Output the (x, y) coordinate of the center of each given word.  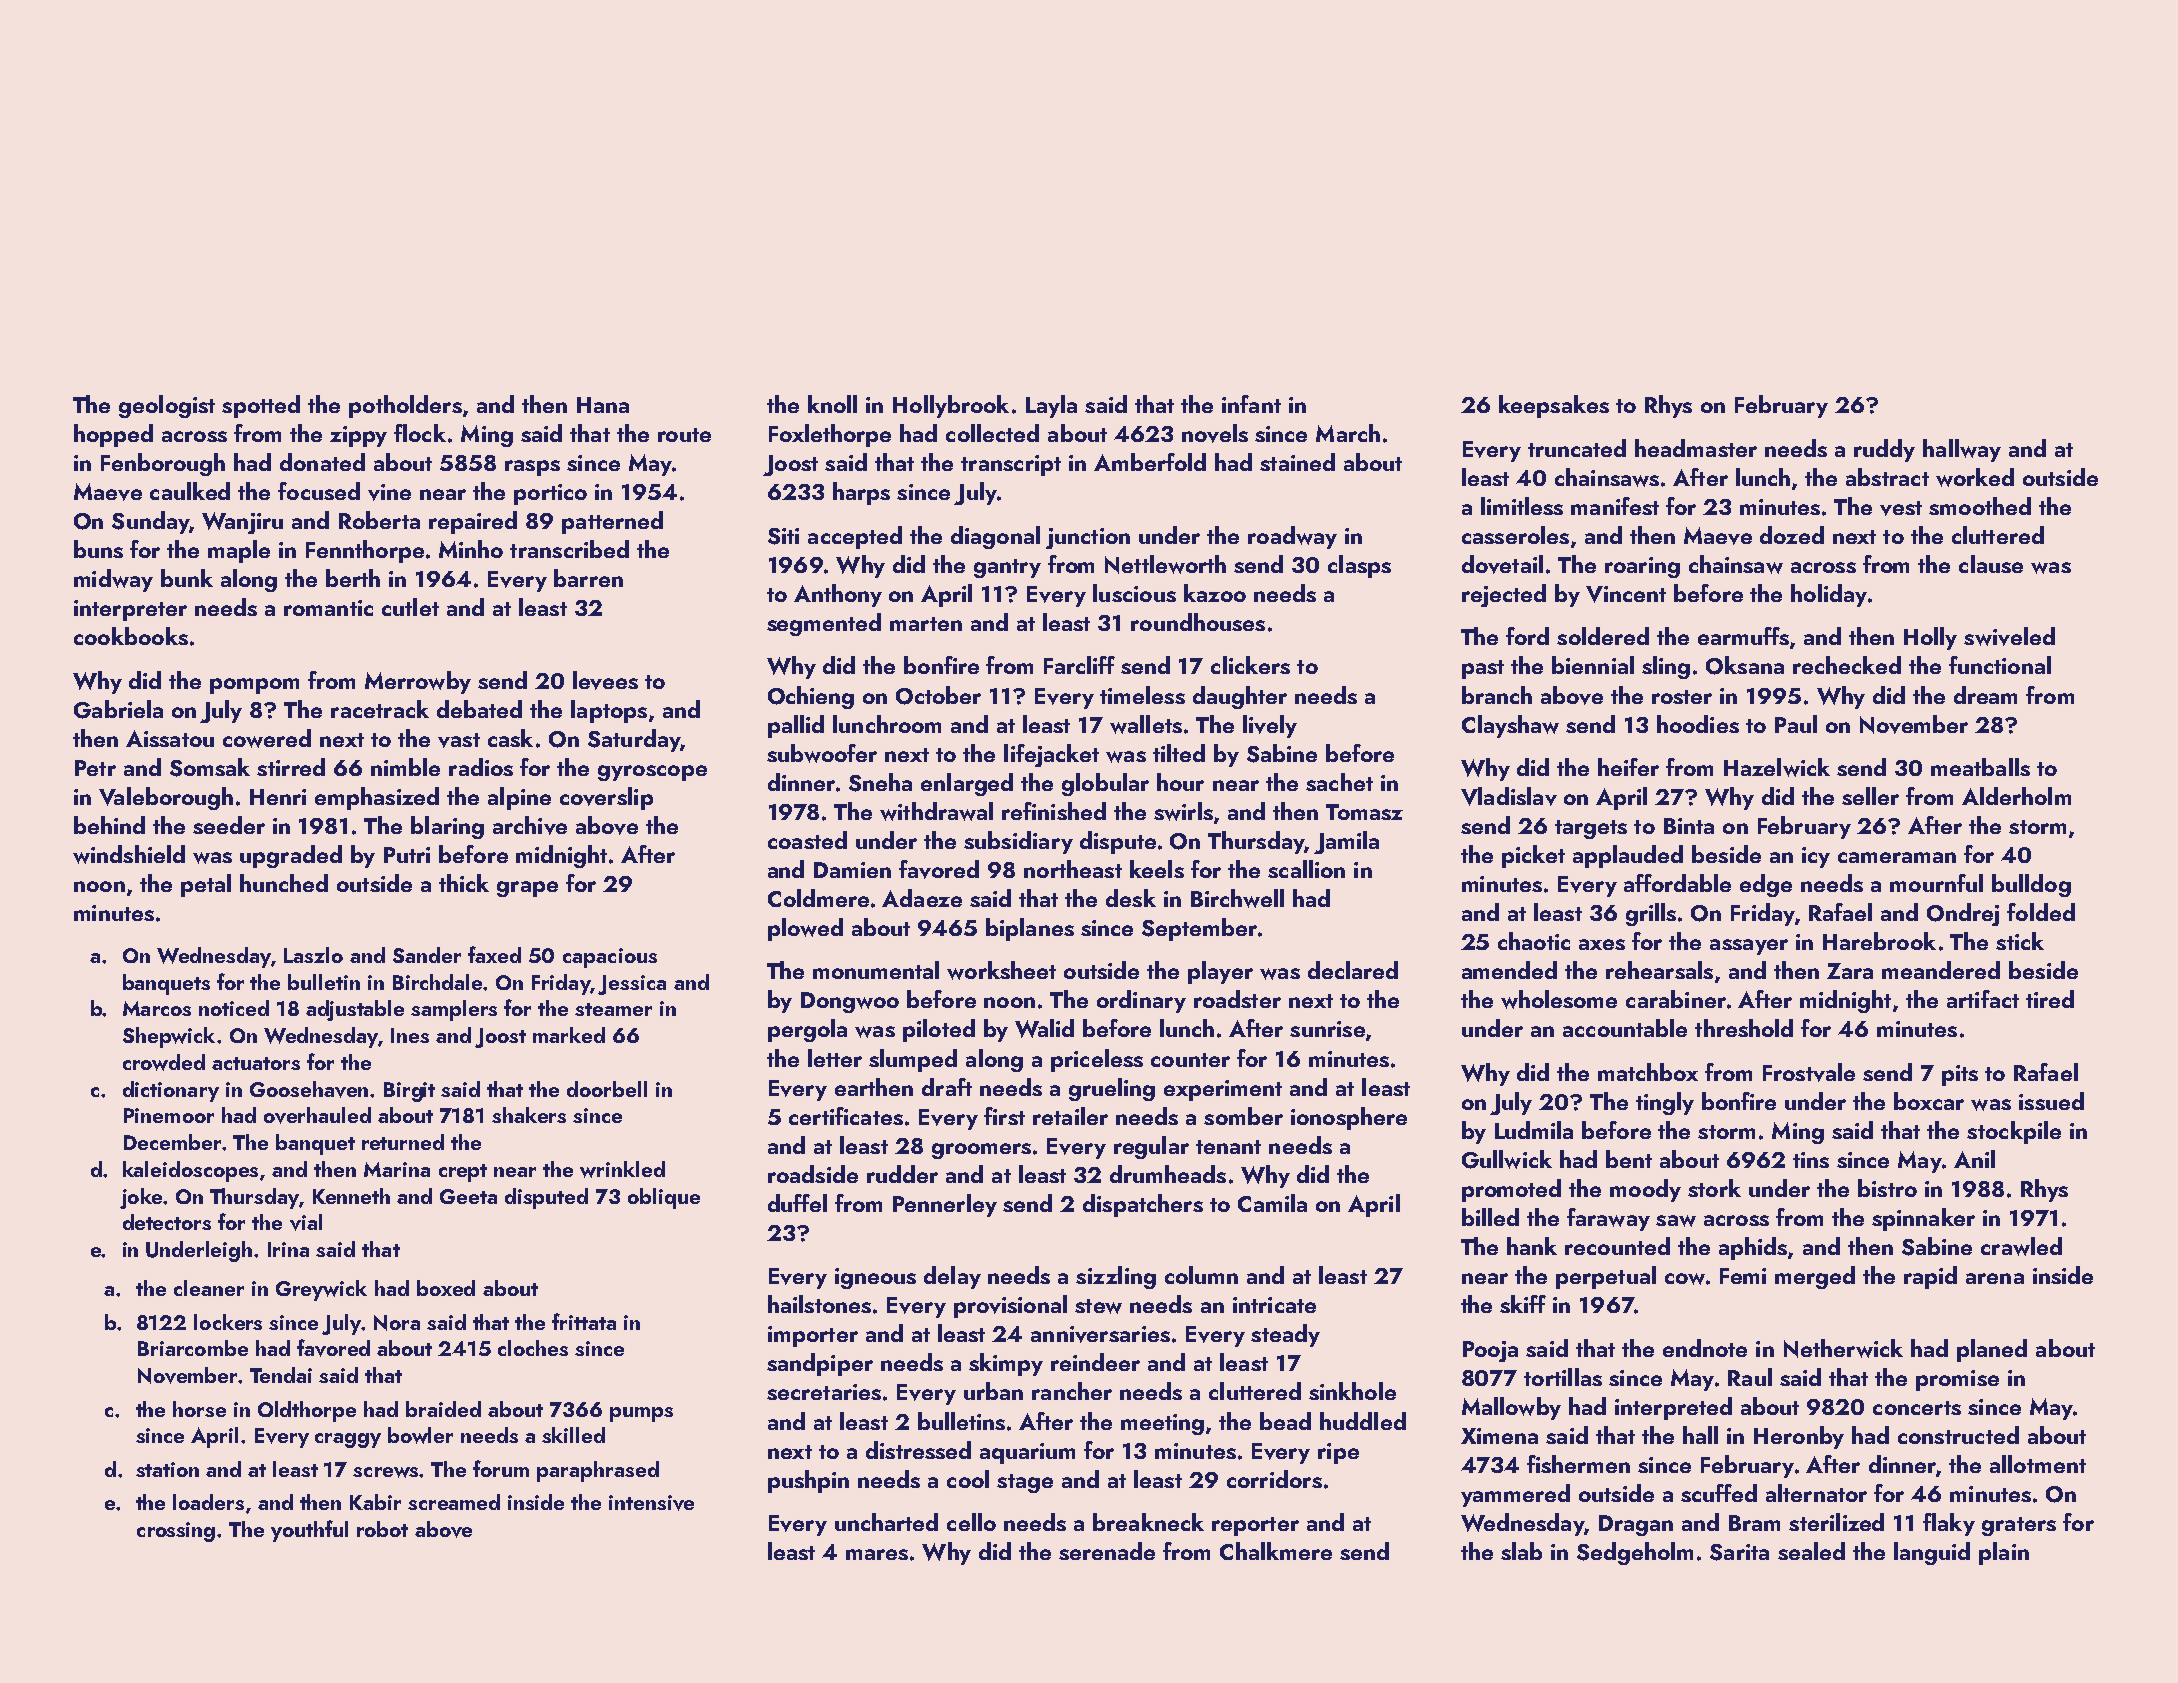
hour (1180, 782)
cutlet (410, 607)
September (1199, 929)
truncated (1577, 448)
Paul (1796, 724)
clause (1991, 564)
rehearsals (1659, 970)
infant (1251, 404)
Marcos (157, 1008)
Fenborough (163, 464)
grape (527, 889)
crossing (176, 1532)
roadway (1292, 537)
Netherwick (1843, 1348)
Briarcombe (193, 1348)
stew (1098, 1306)
